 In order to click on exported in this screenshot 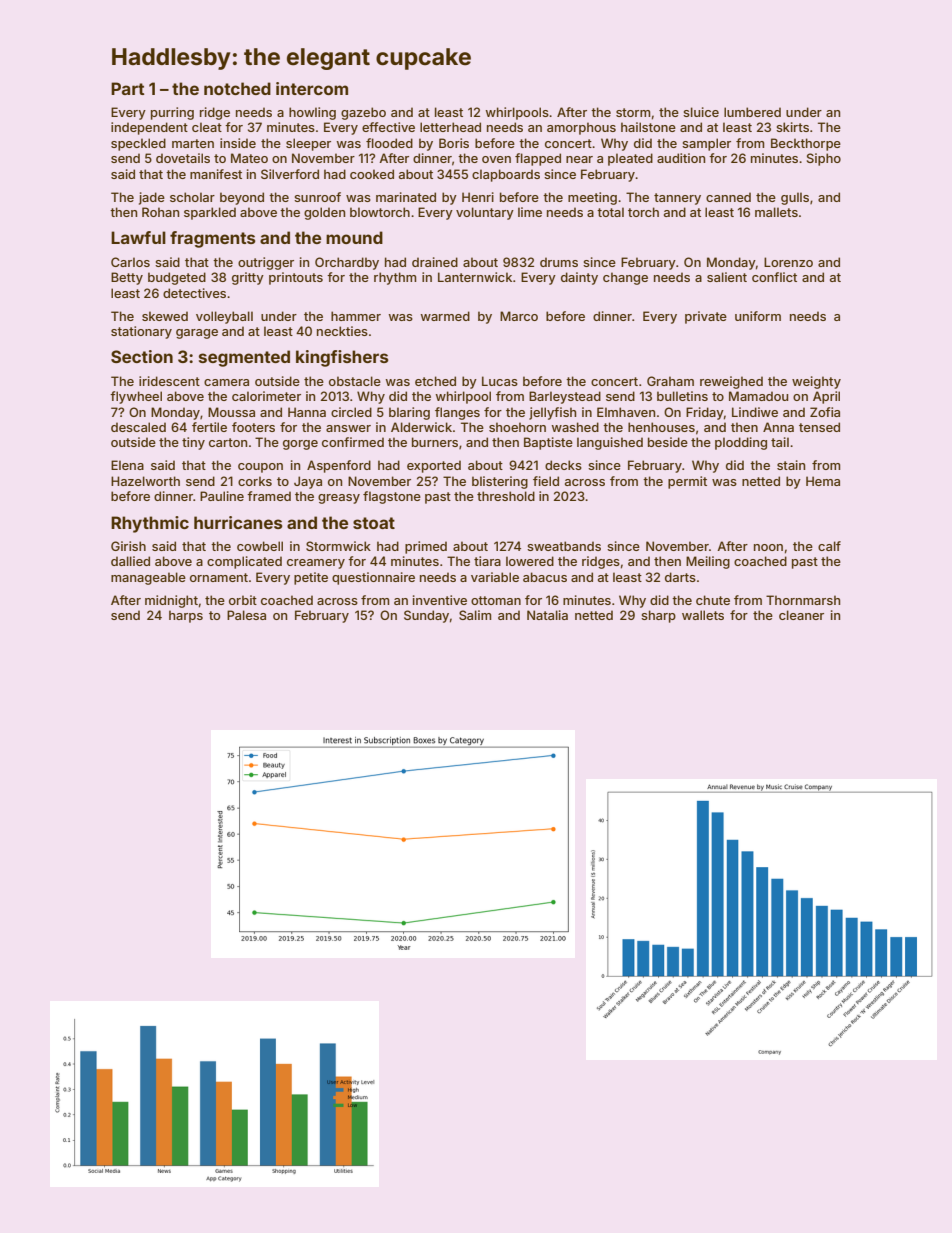, I will do `click(434, 466)`.
